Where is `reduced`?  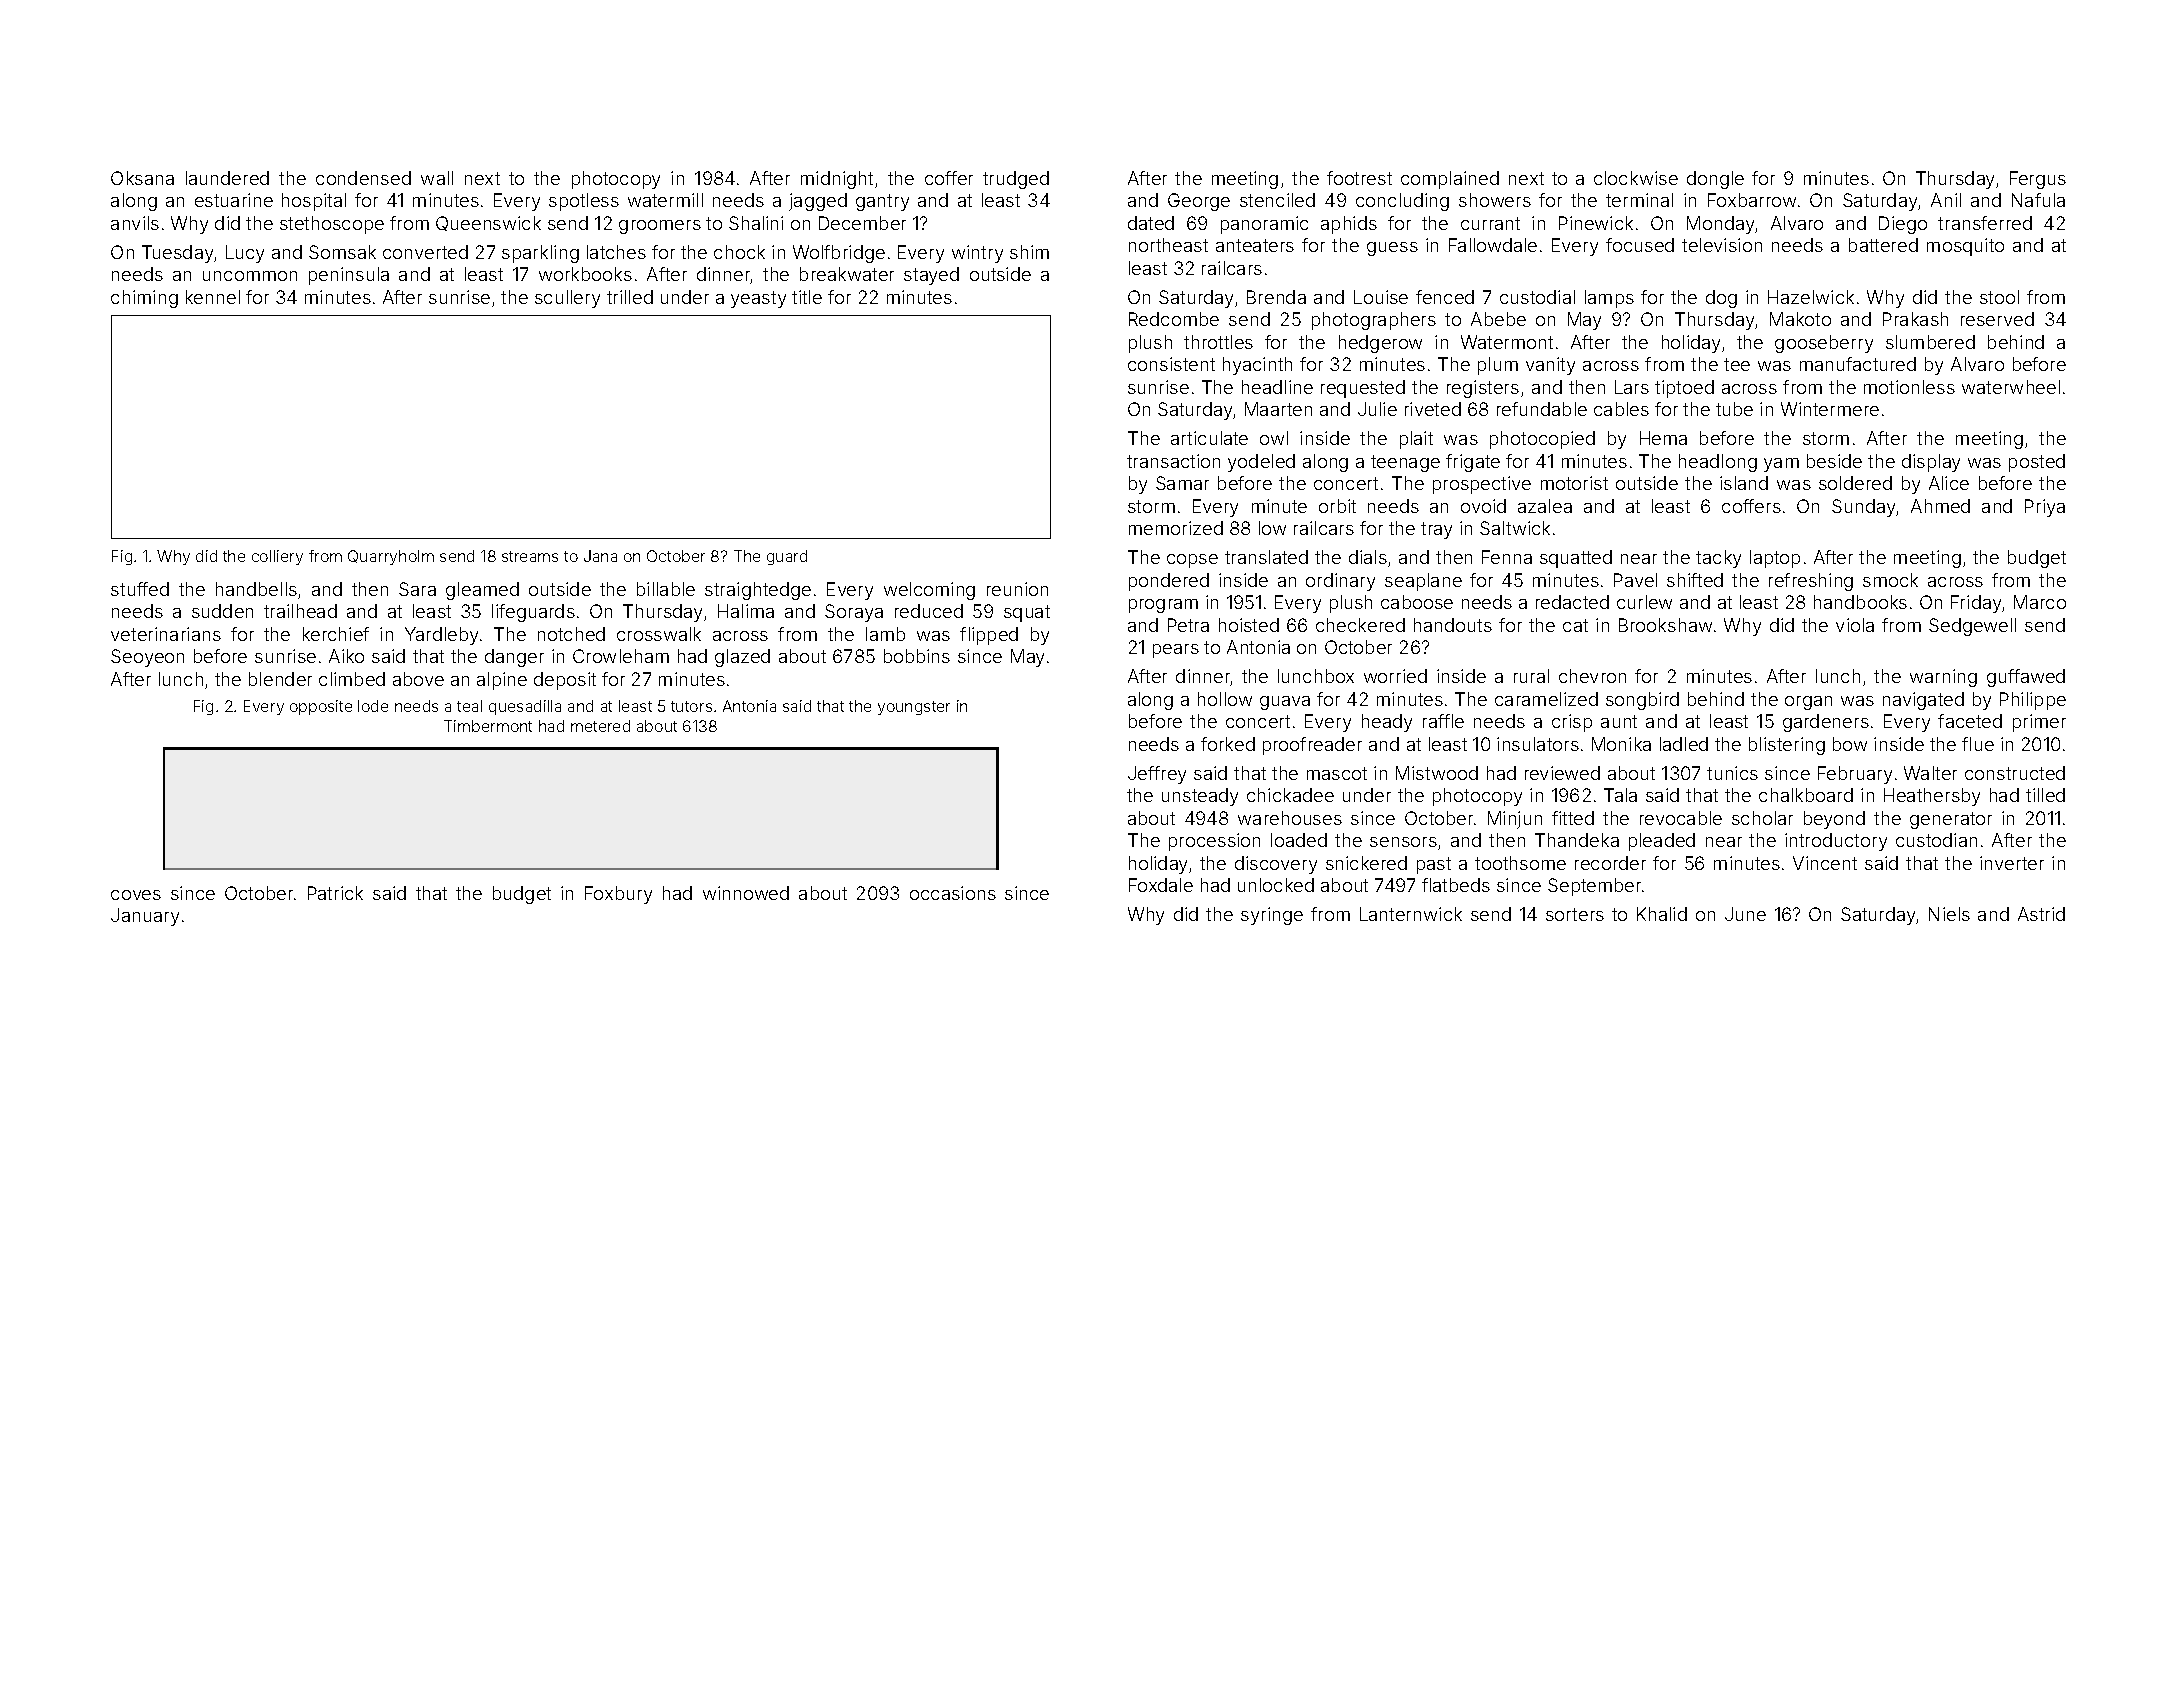 reduced is located at coordinates (929, 611).
